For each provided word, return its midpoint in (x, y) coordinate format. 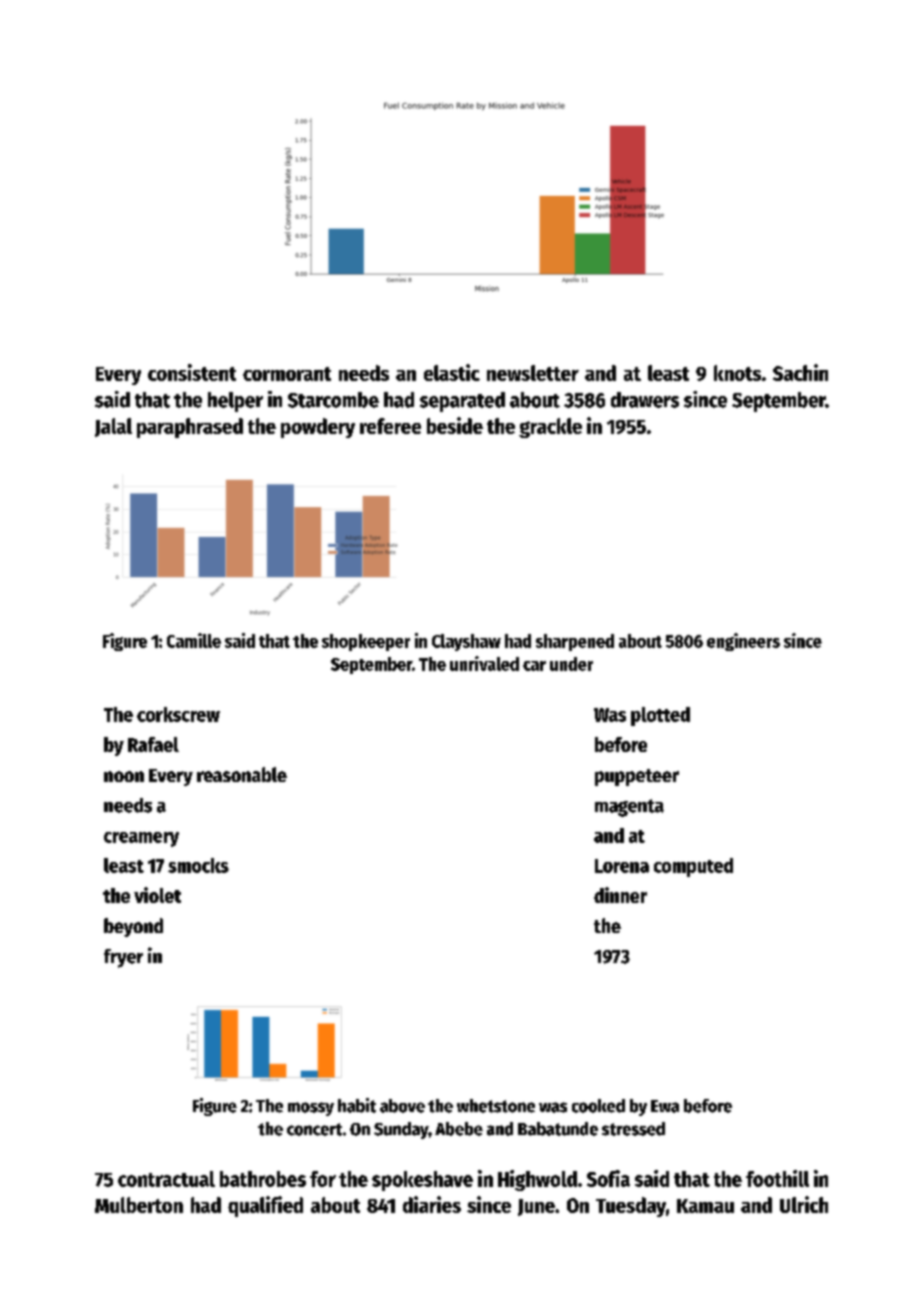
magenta (629, 808)
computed (693, 867)
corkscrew (178, 714)
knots (737, 373)
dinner (620, 895)
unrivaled (484, 663)
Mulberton (139, 1205)
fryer (123, 958)
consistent (192, 372)
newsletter (533, 373)
